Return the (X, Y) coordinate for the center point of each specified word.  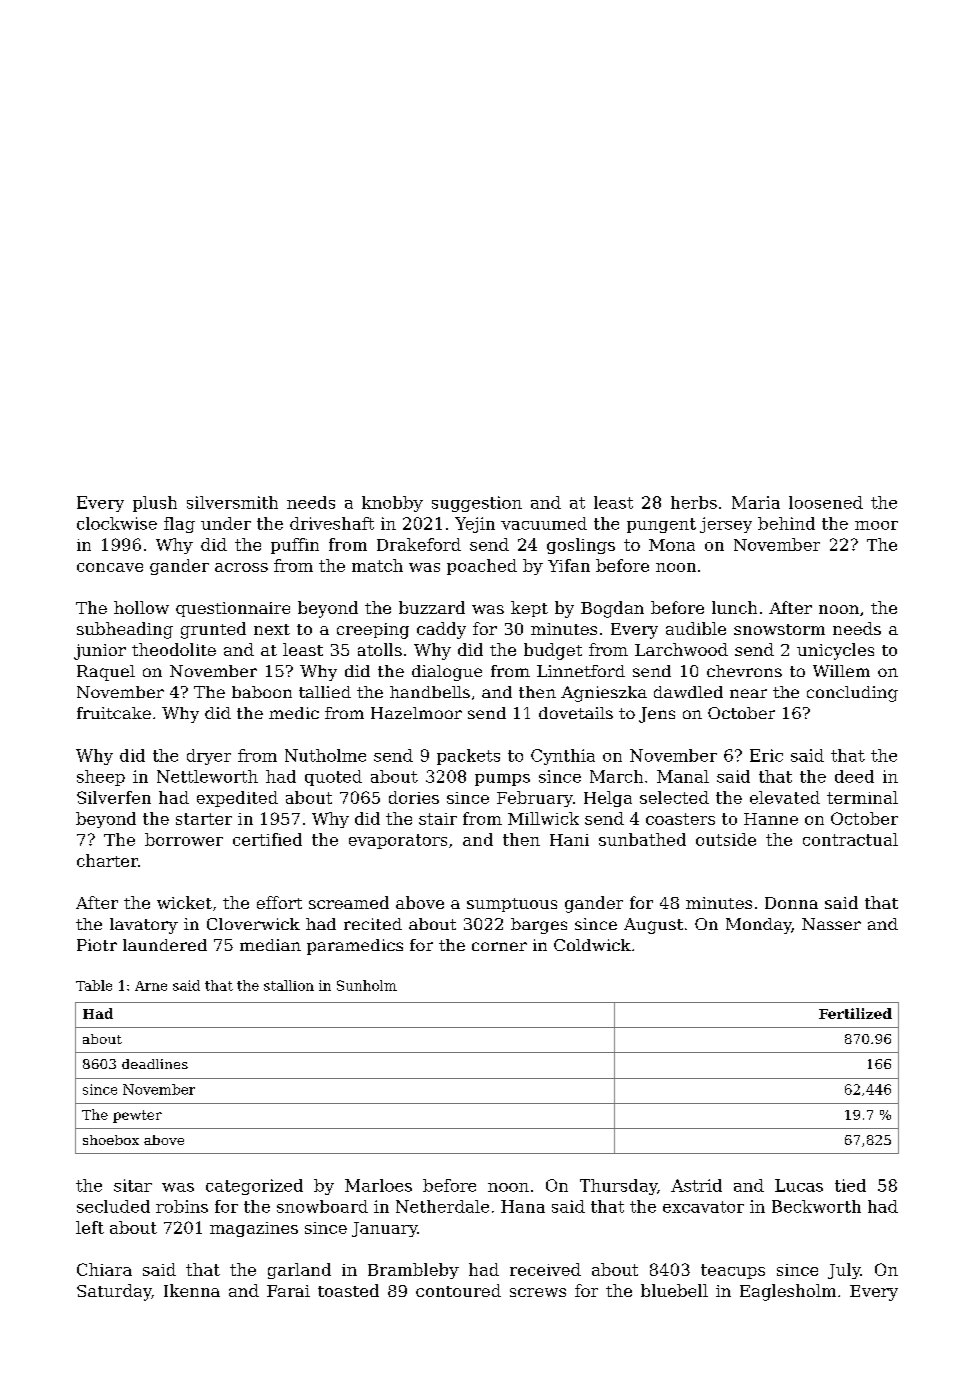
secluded (113, 1206)
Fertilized (855, 1013)
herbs (694, 502)
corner (499, 946)
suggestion (477, 504)
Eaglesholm (788, 1292)
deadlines (155, 1064)
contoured (458, 1290)
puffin (295, 546)
